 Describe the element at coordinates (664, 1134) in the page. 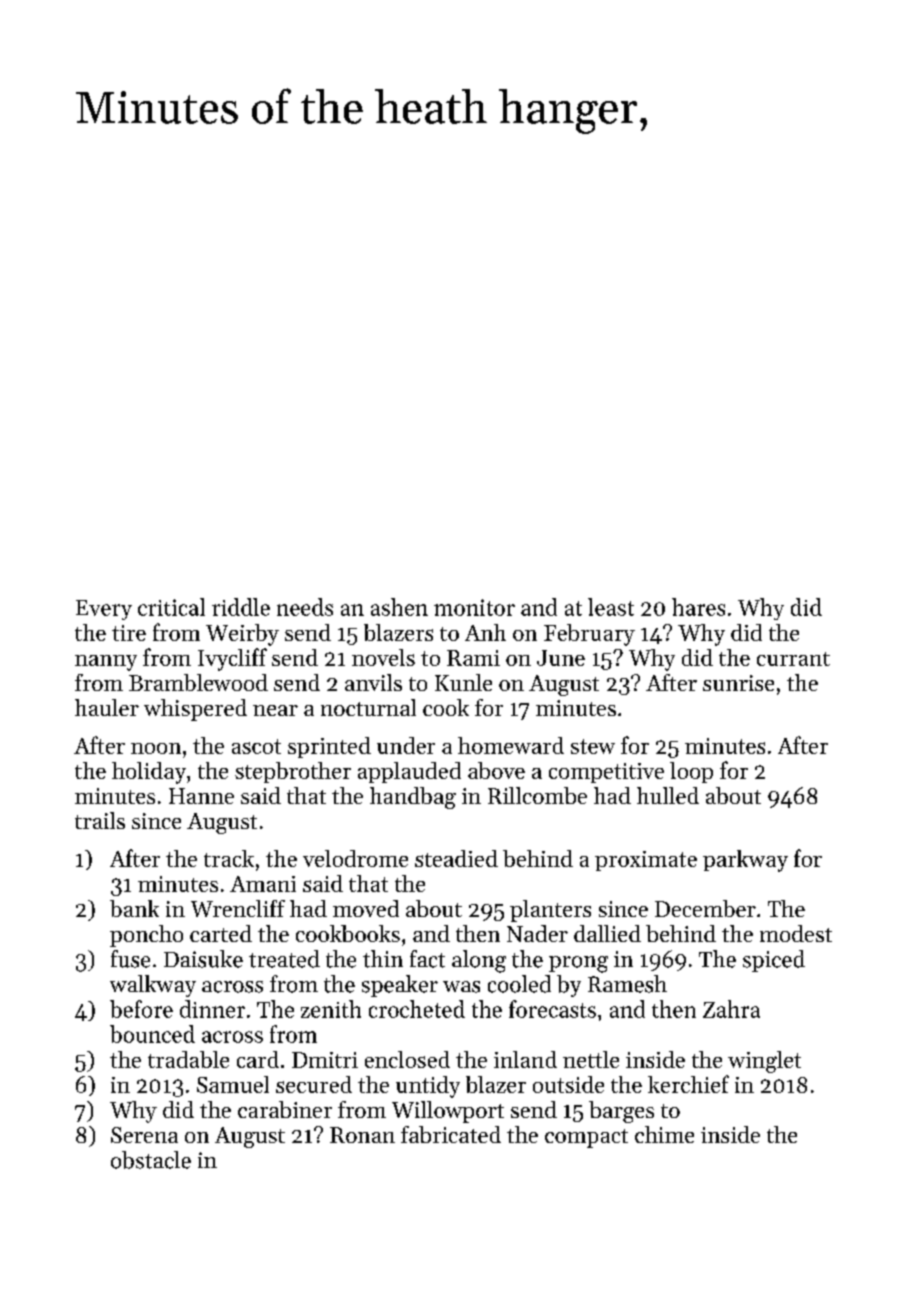

I see `chime` at that location.
